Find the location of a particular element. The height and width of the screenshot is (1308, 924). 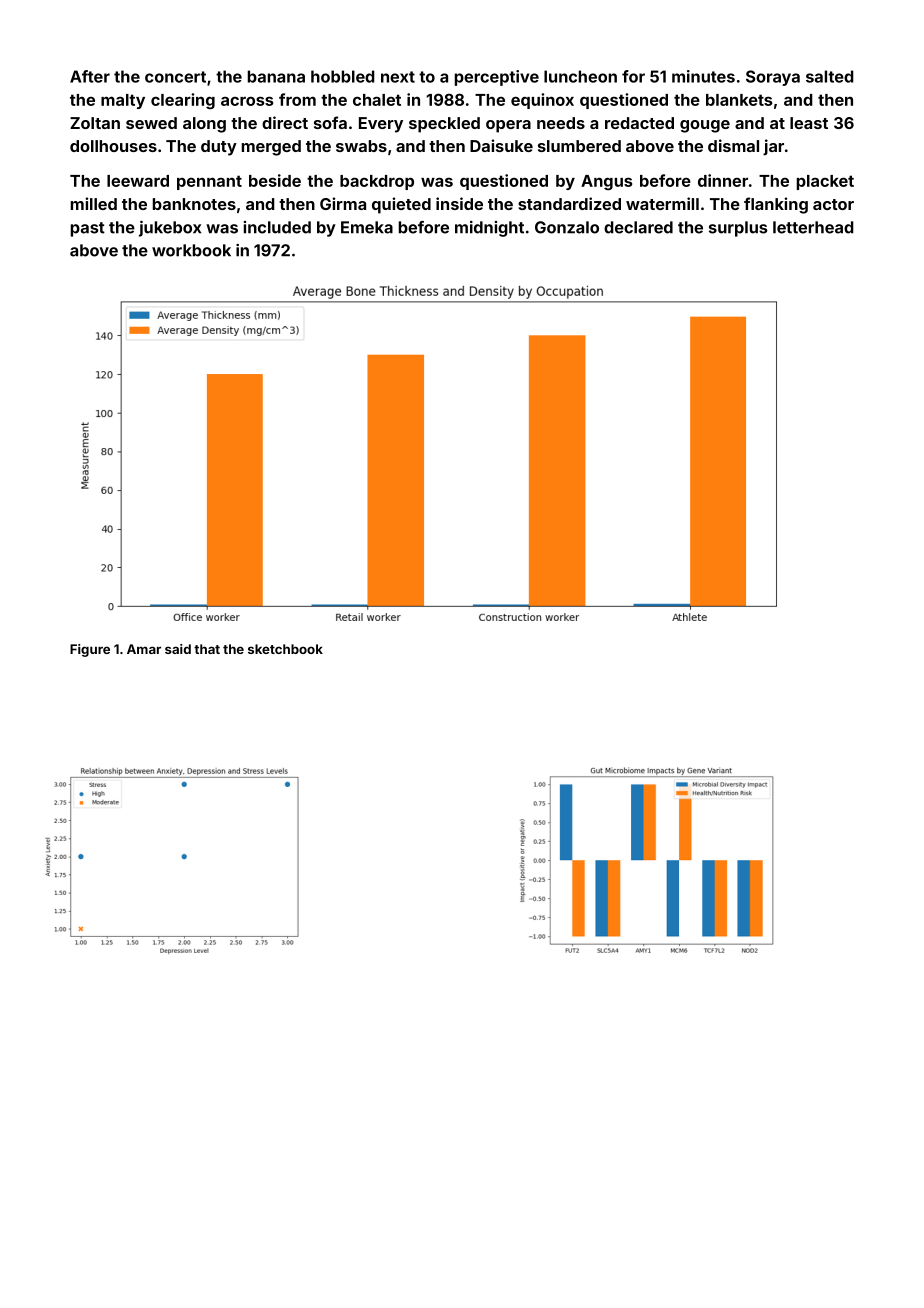

declared is located at coordinates (638, 227).
